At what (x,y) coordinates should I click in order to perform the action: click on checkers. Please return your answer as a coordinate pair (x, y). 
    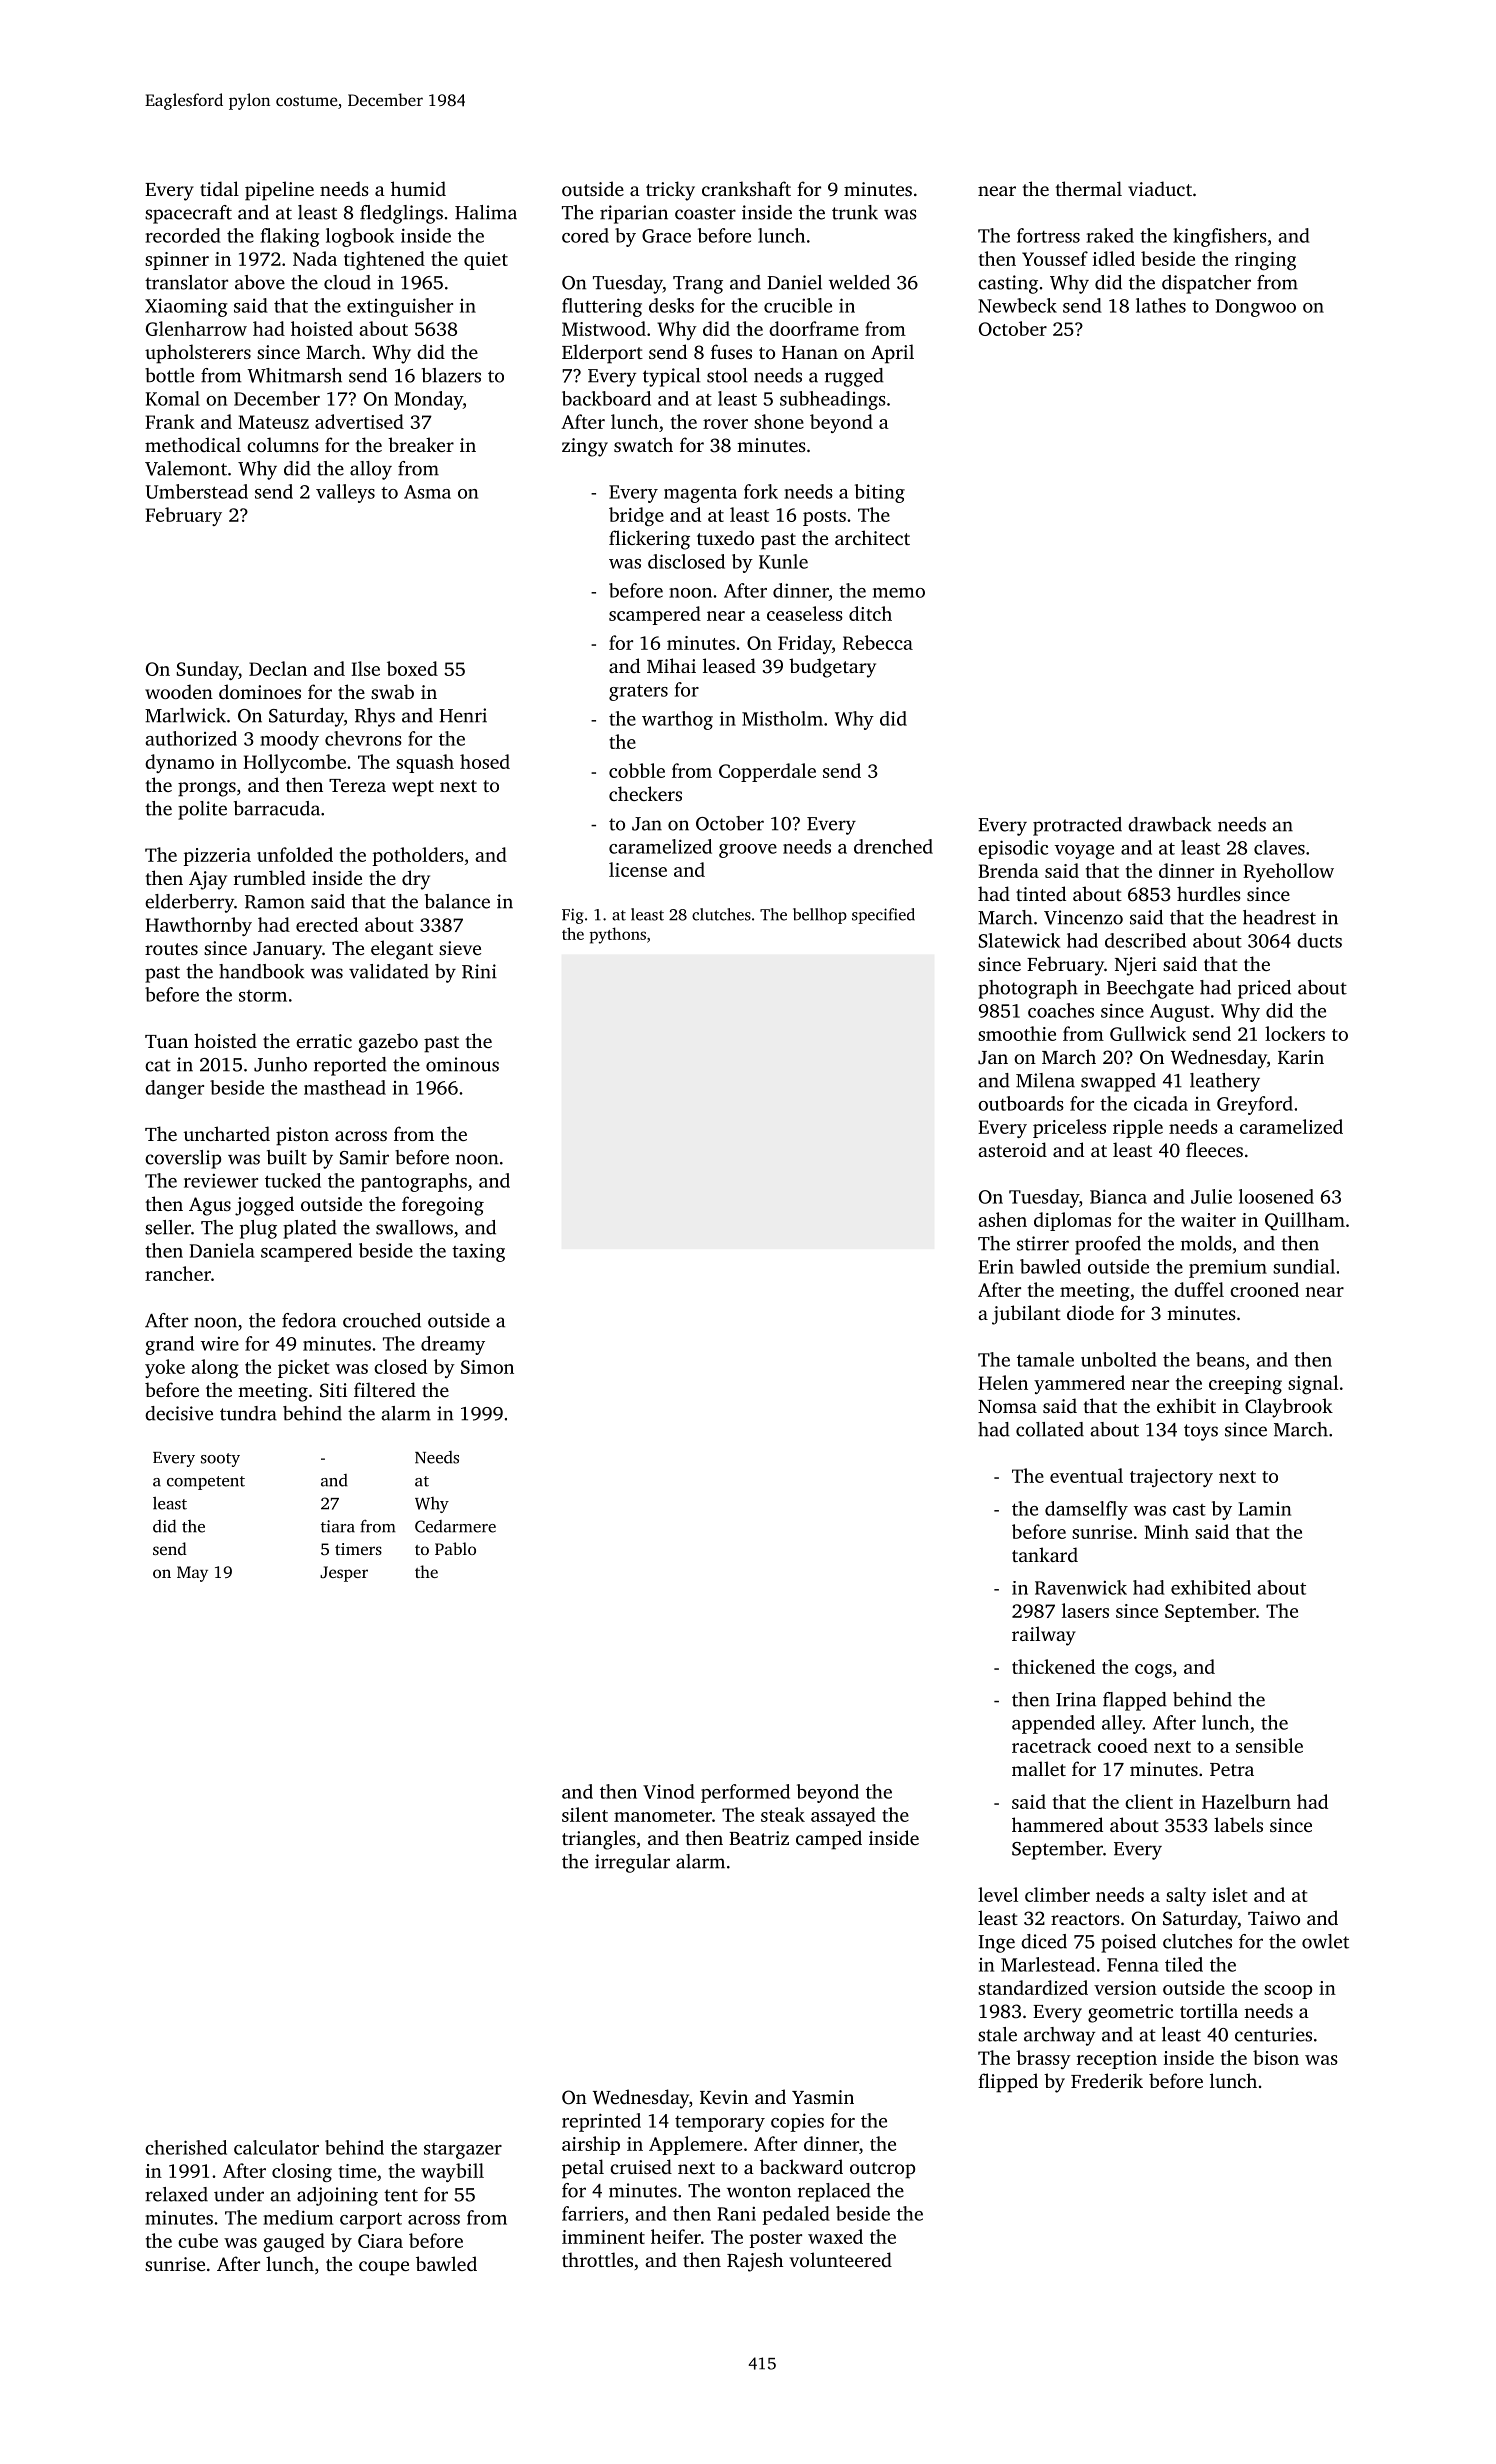
    Looking at the image, I should click on (645, 793).
